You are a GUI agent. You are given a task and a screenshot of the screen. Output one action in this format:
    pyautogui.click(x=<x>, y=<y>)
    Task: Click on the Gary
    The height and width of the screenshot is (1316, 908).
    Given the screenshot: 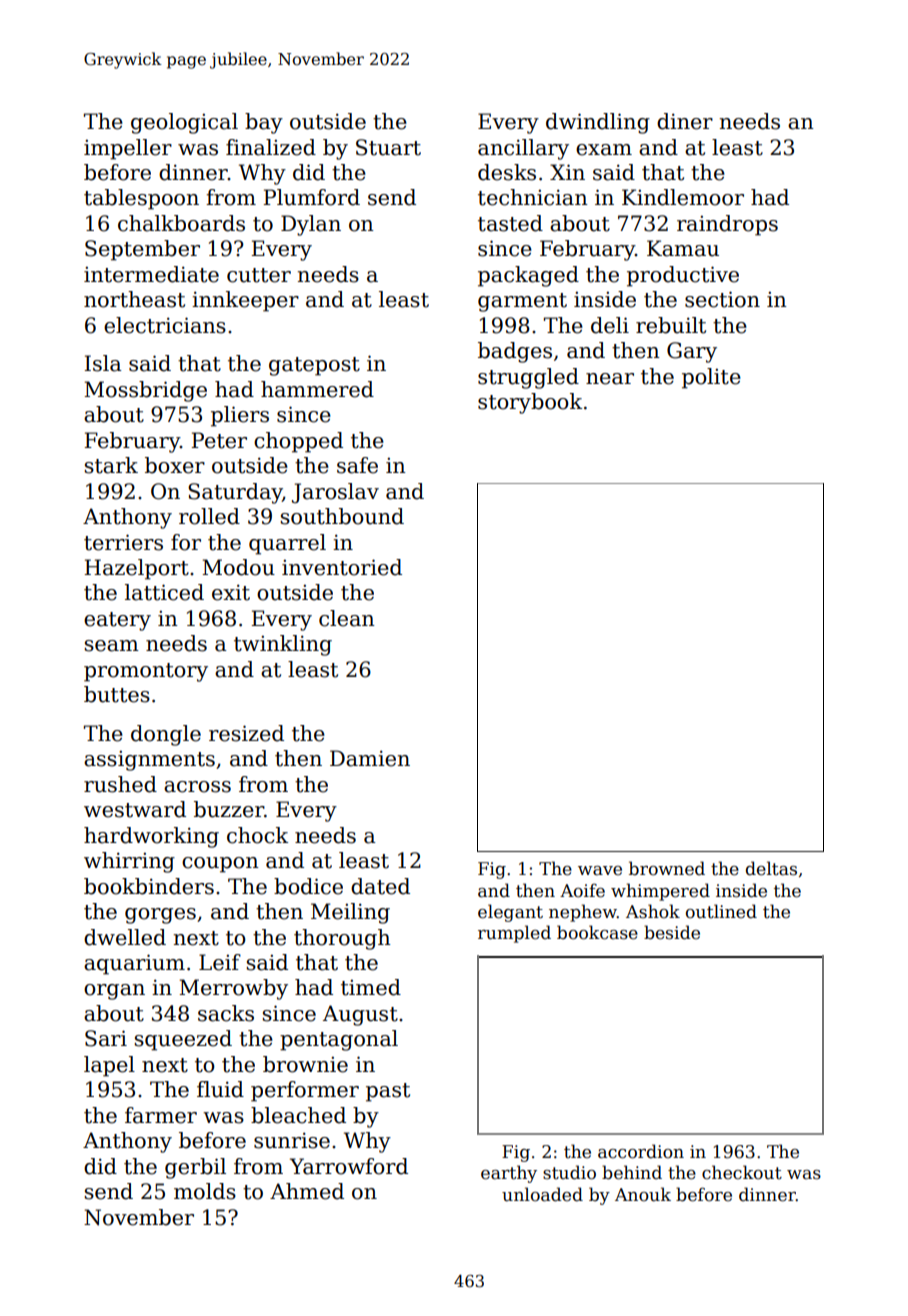 What is the action you would take?
    pyautogui.click(x=692, y=352)
